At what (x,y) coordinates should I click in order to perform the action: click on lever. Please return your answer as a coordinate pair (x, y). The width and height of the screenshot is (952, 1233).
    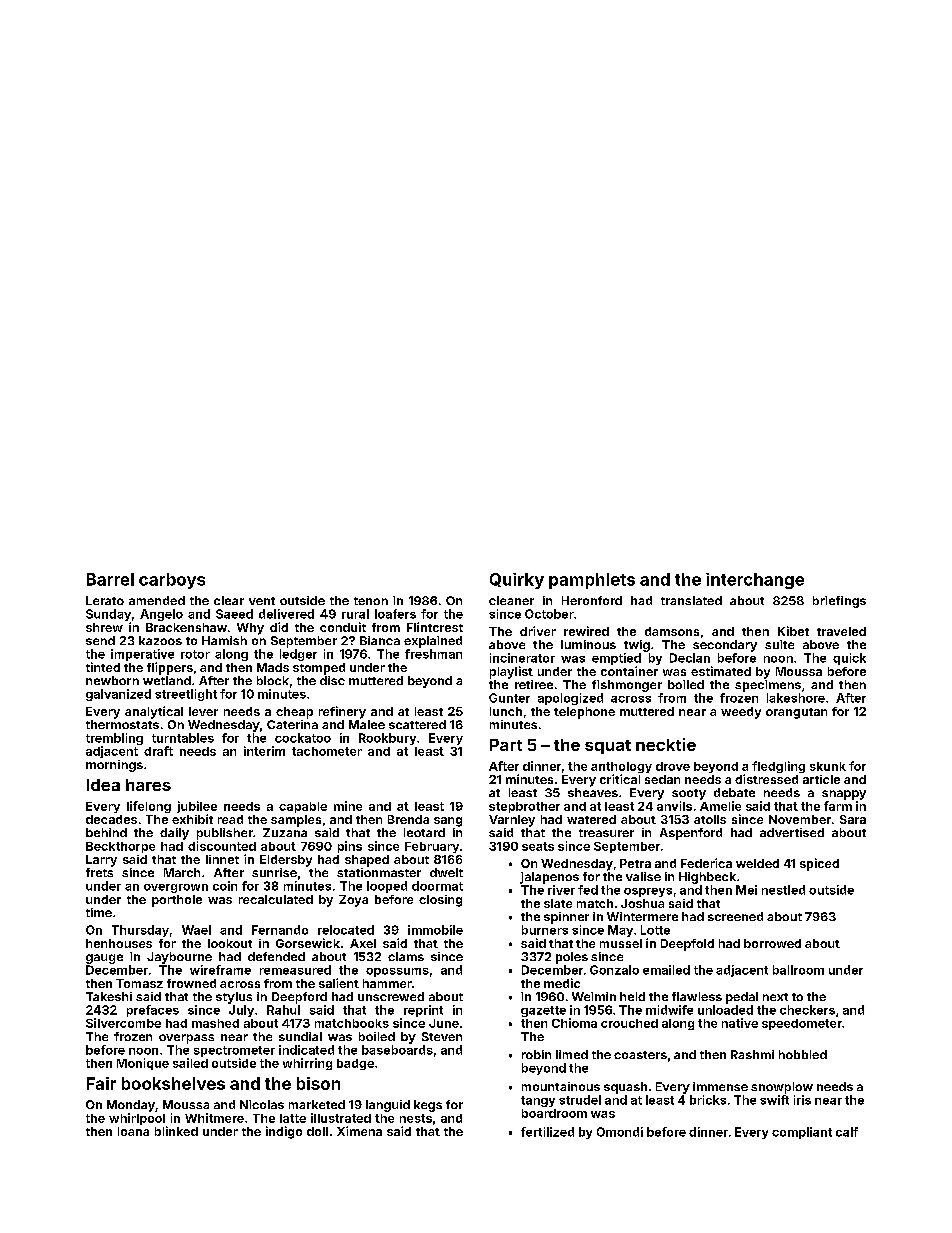
    Looking at the image, I should click on (203, 711).
